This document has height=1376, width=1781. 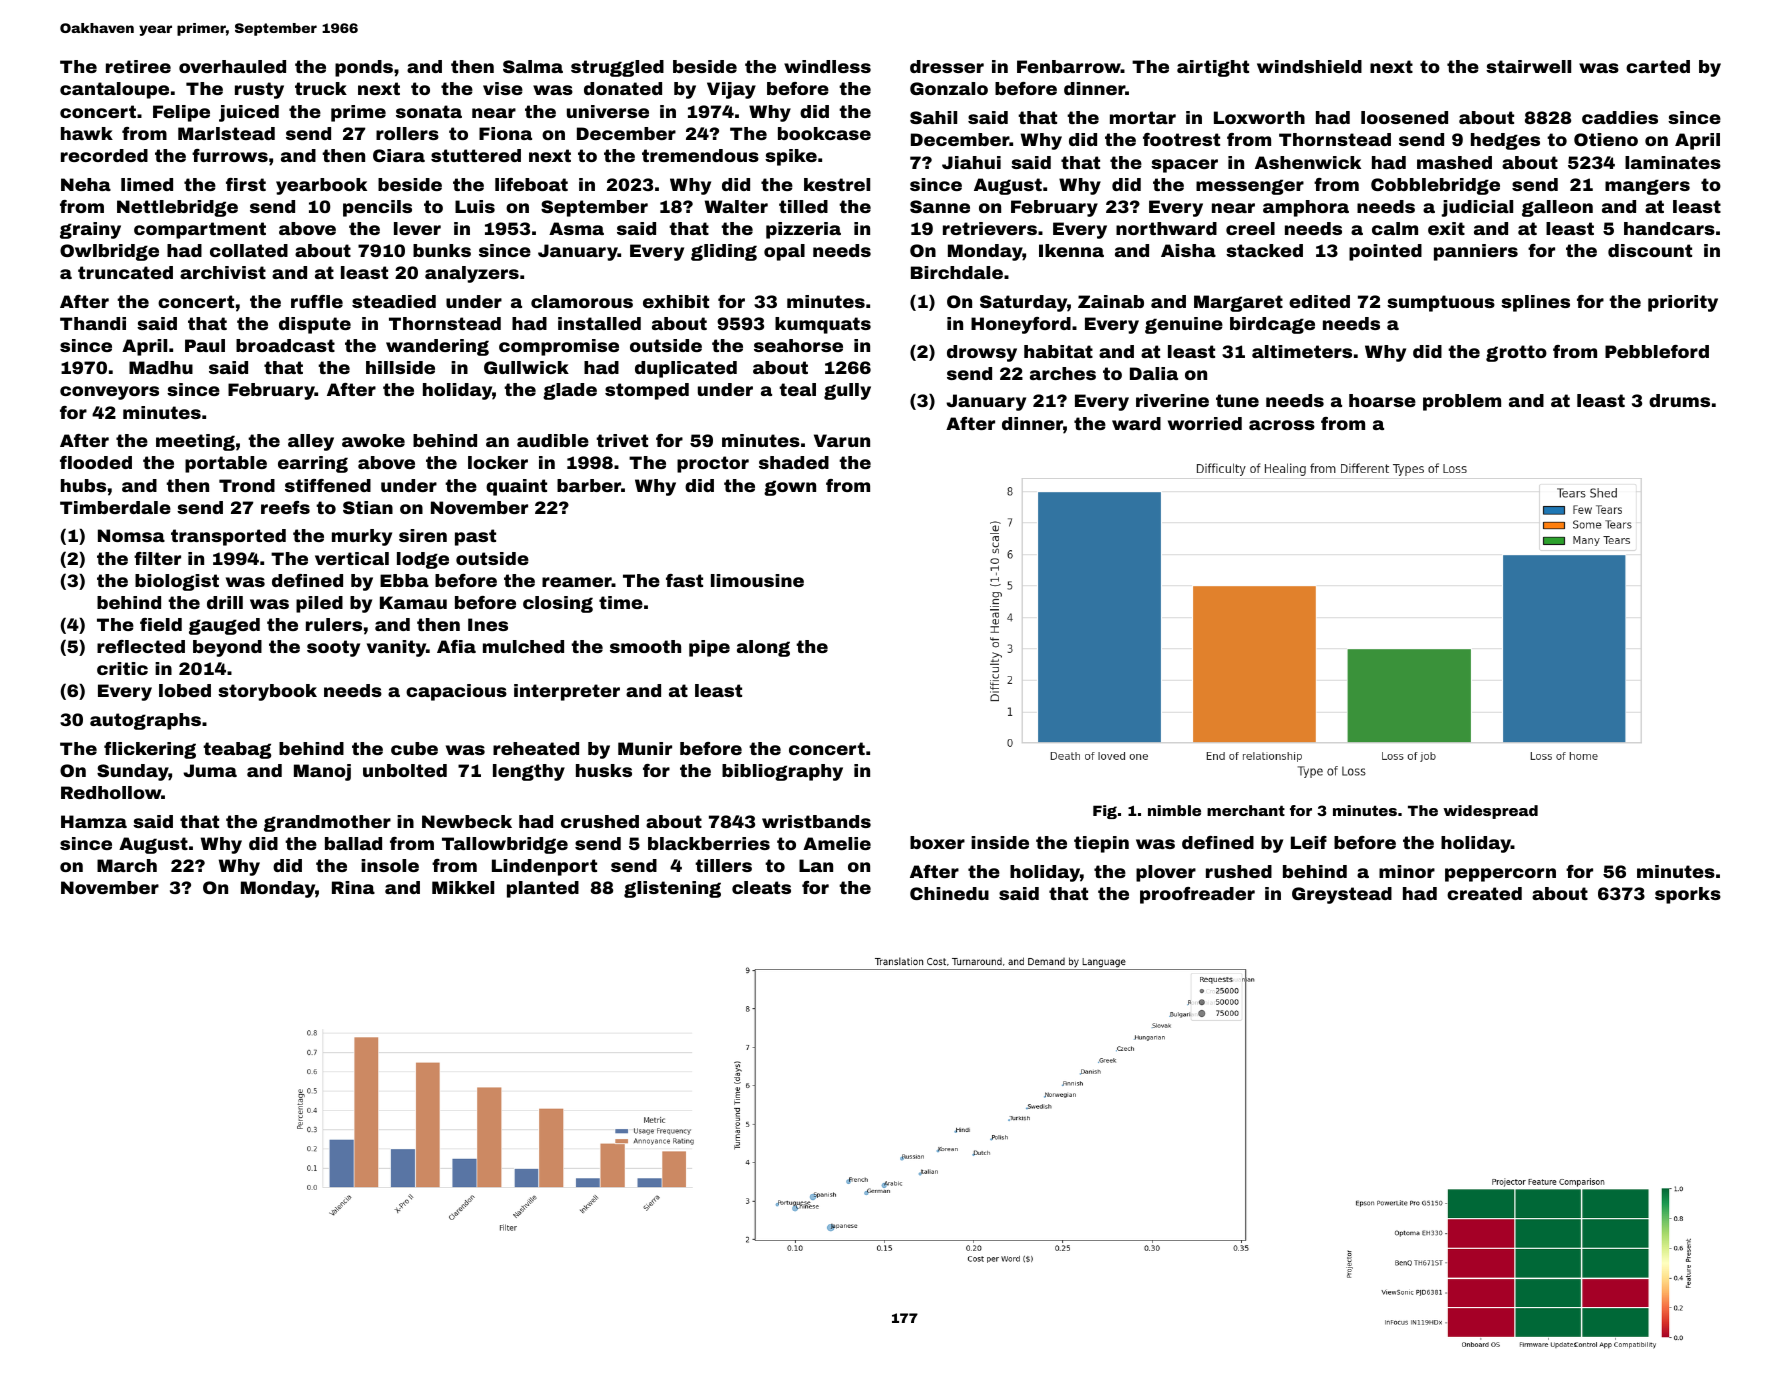 What do you see at coordinates (1395, 228) in the document?
I see `calm` at bounding box center [1395, 228].
